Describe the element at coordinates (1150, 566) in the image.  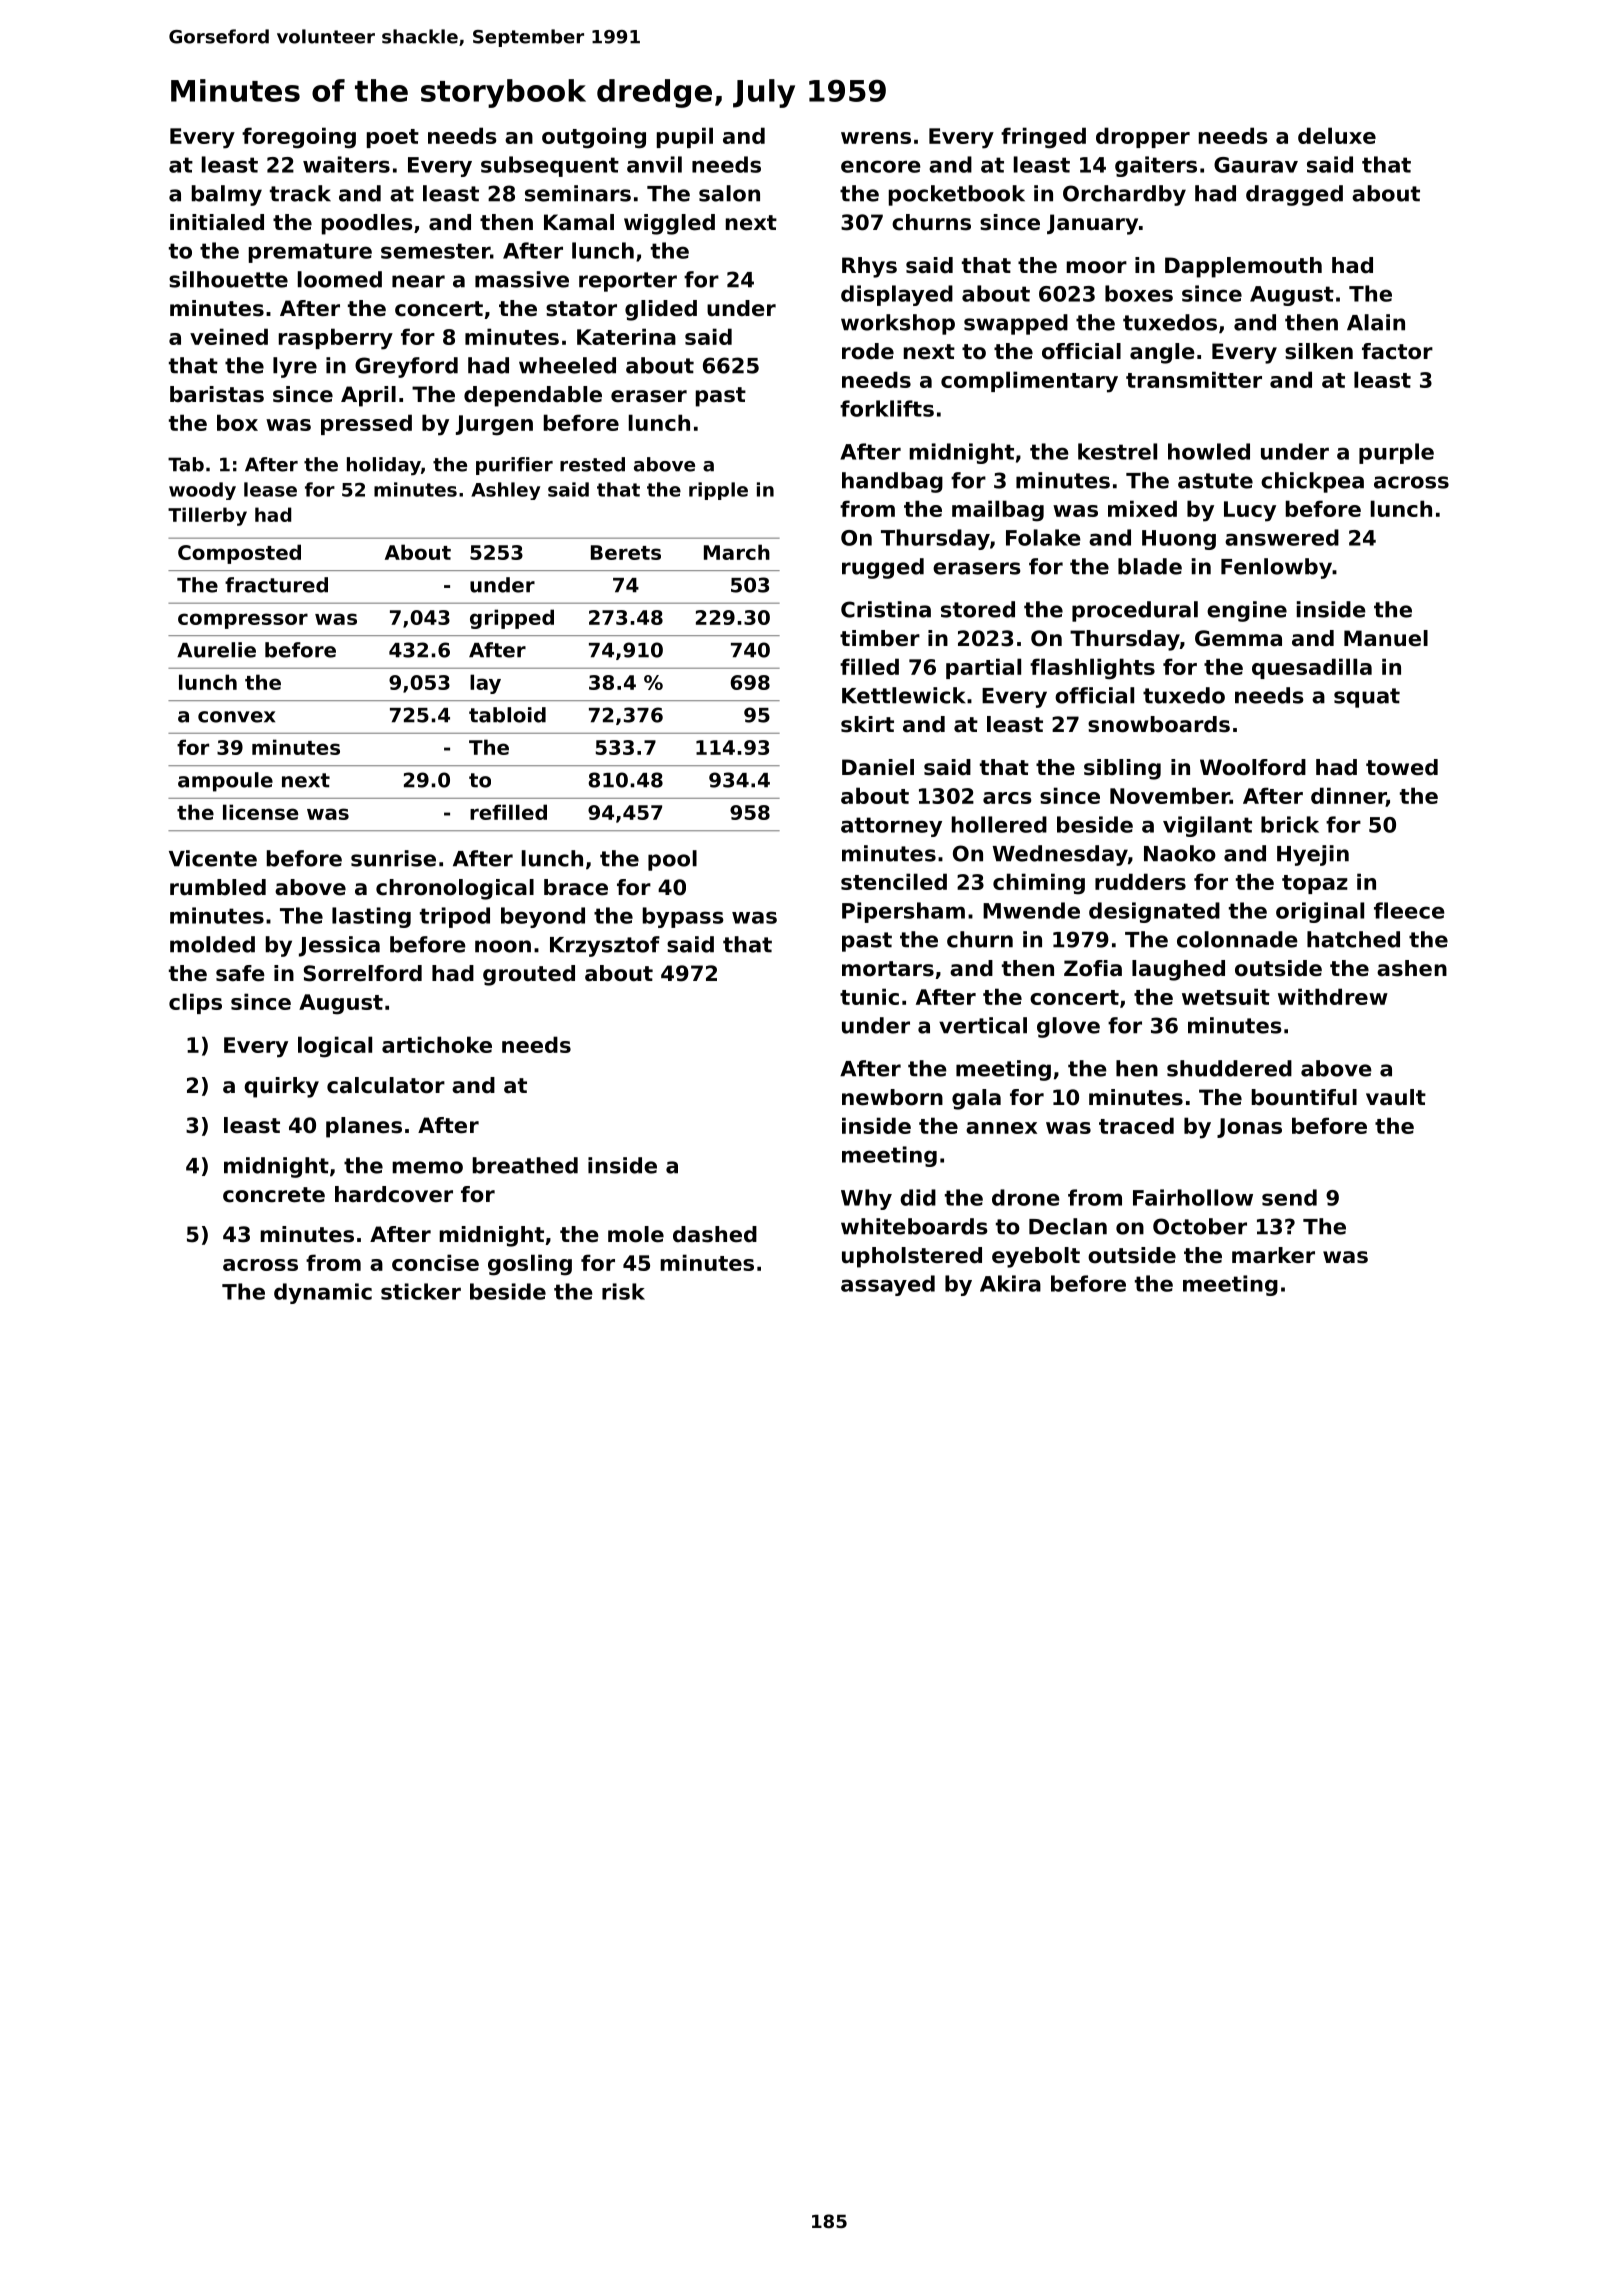
I see `blade` at that location.
